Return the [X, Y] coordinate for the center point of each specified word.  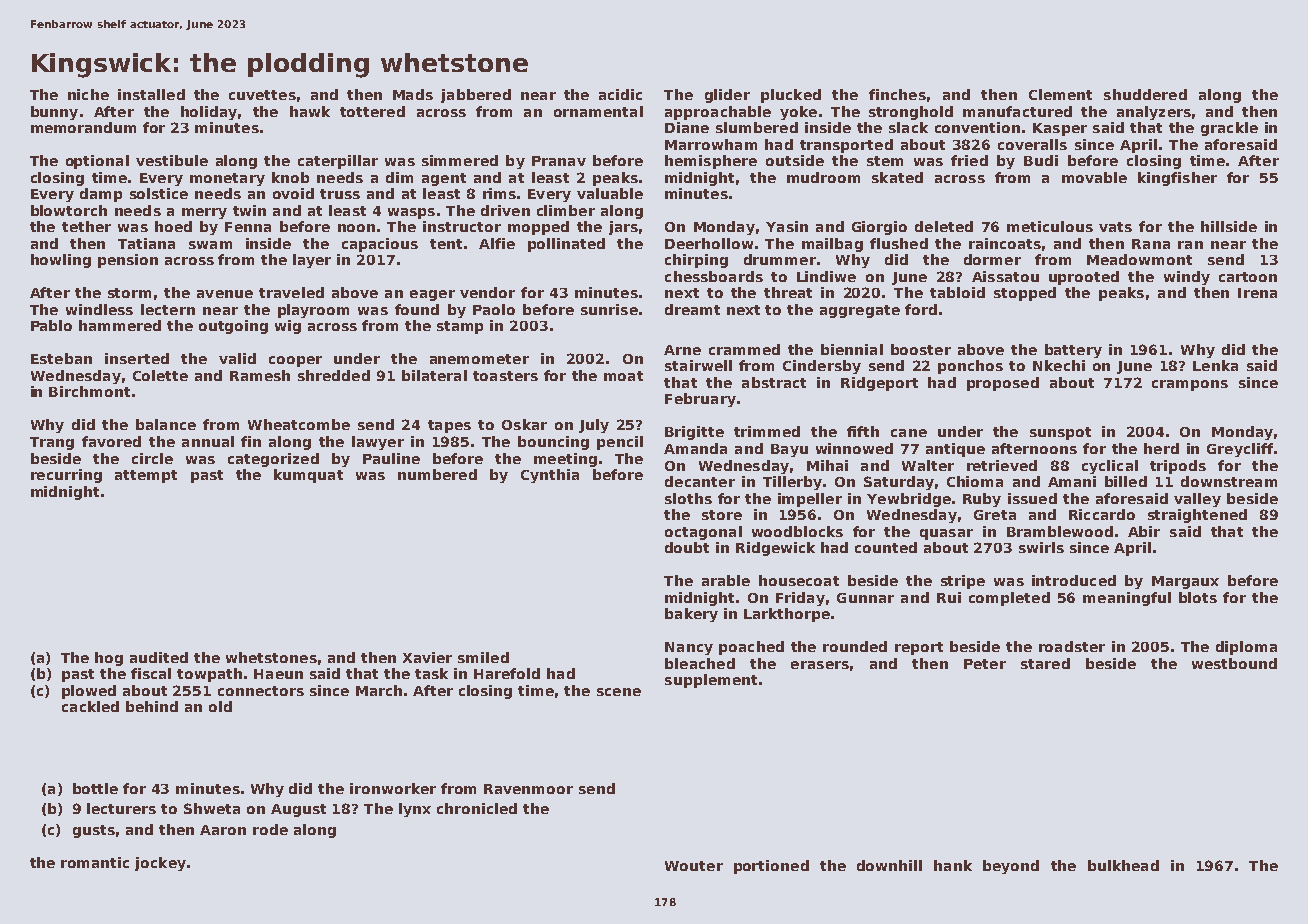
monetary [227, 179]
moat [623, 376]
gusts [94, 831]
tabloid [957, 292]
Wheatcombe [299, 424]
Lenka [1215, 365]
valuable [610, 193]
